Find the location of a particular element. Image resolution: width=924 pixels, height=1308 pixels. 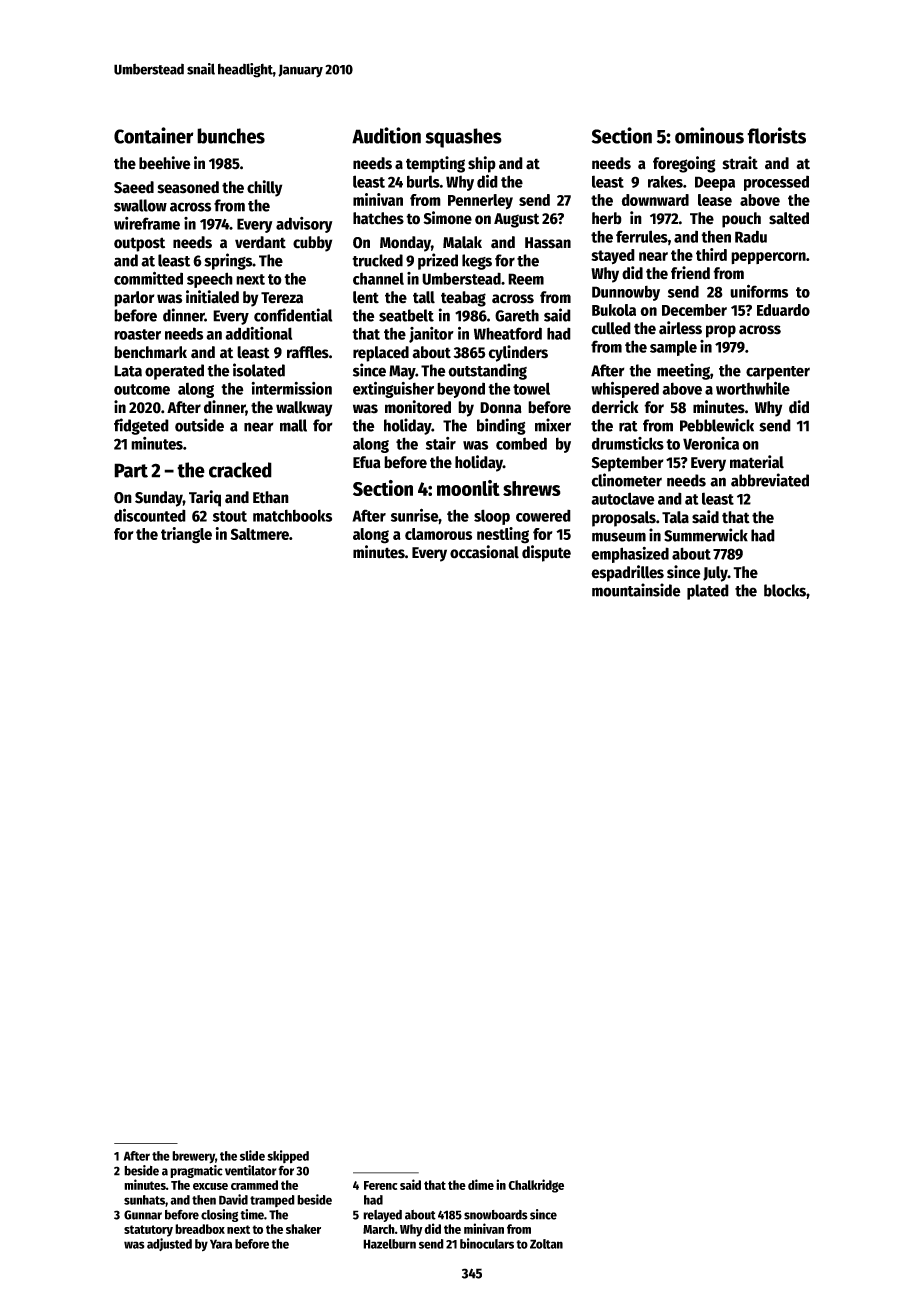

slide is located at coordinates (252, 1155).
